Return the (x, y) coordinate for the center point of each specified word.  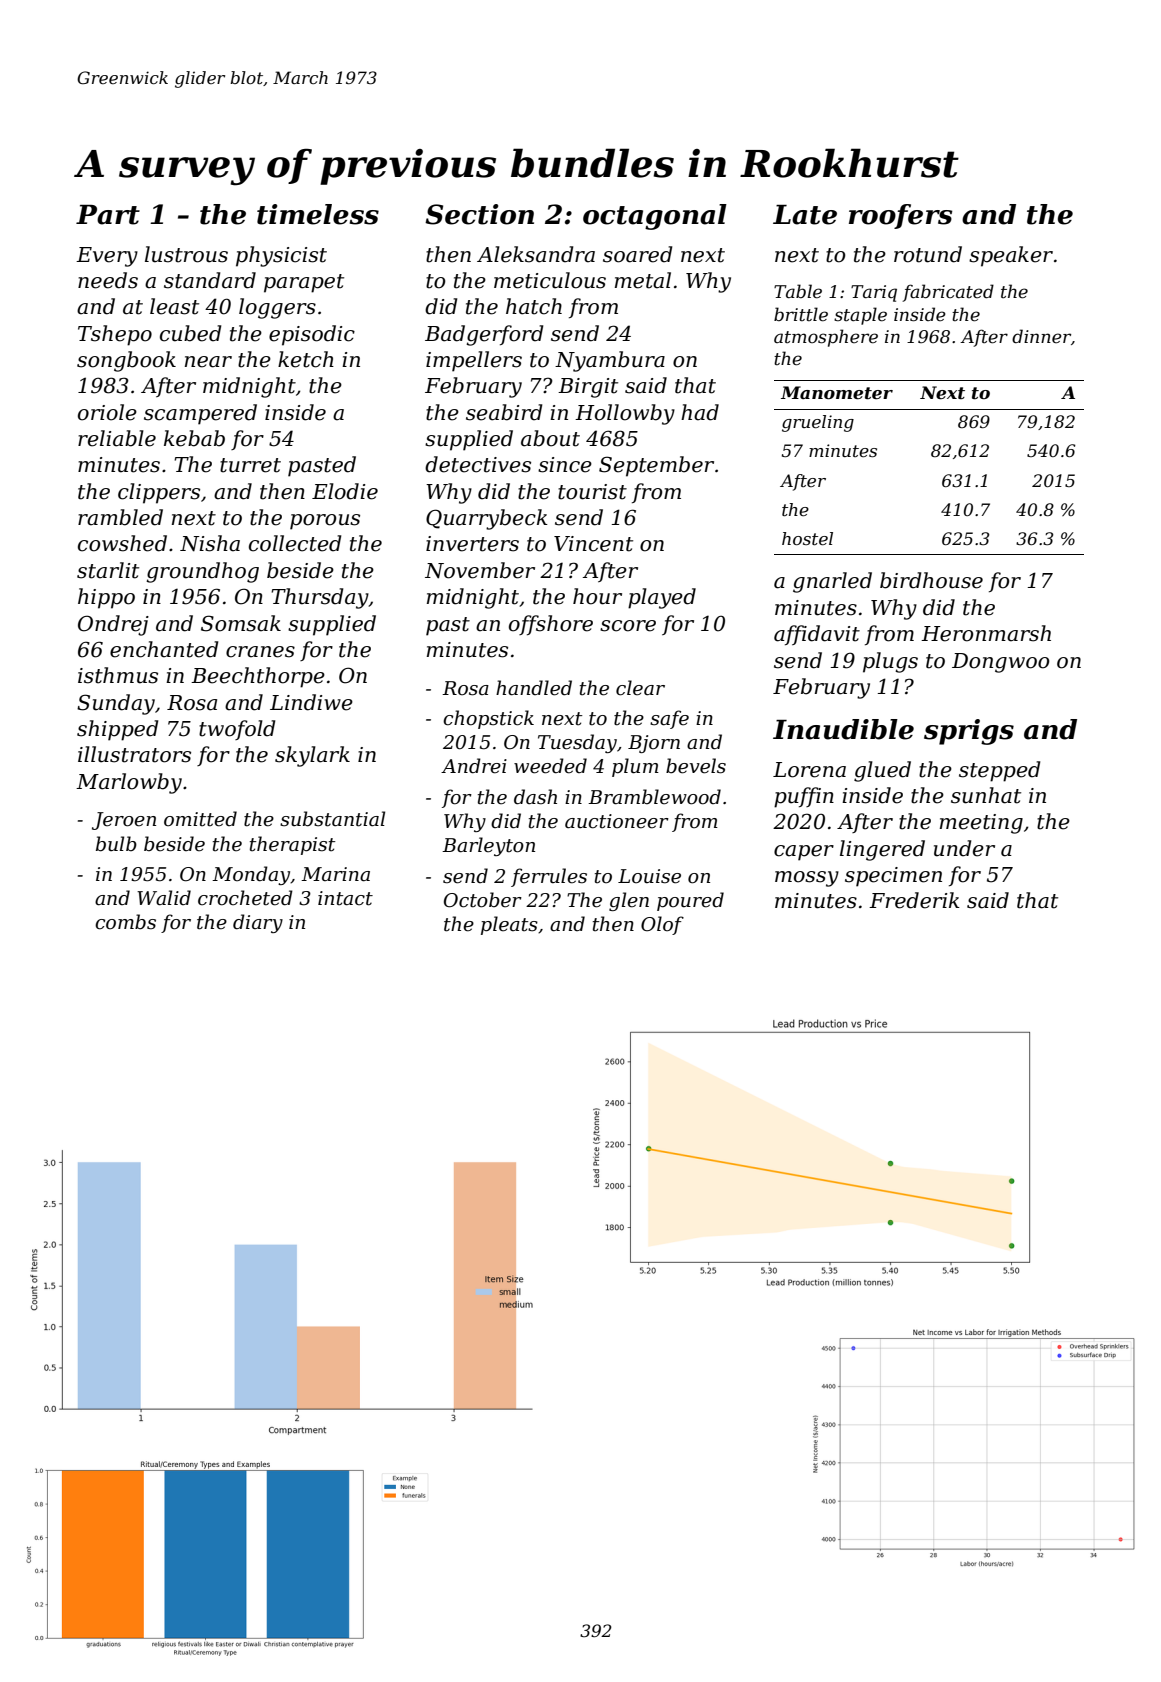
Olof (662, 925)
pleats (509, 925)
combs (125, 922)
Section (479, 214)
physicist (281, 256)
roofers (900, 216)
